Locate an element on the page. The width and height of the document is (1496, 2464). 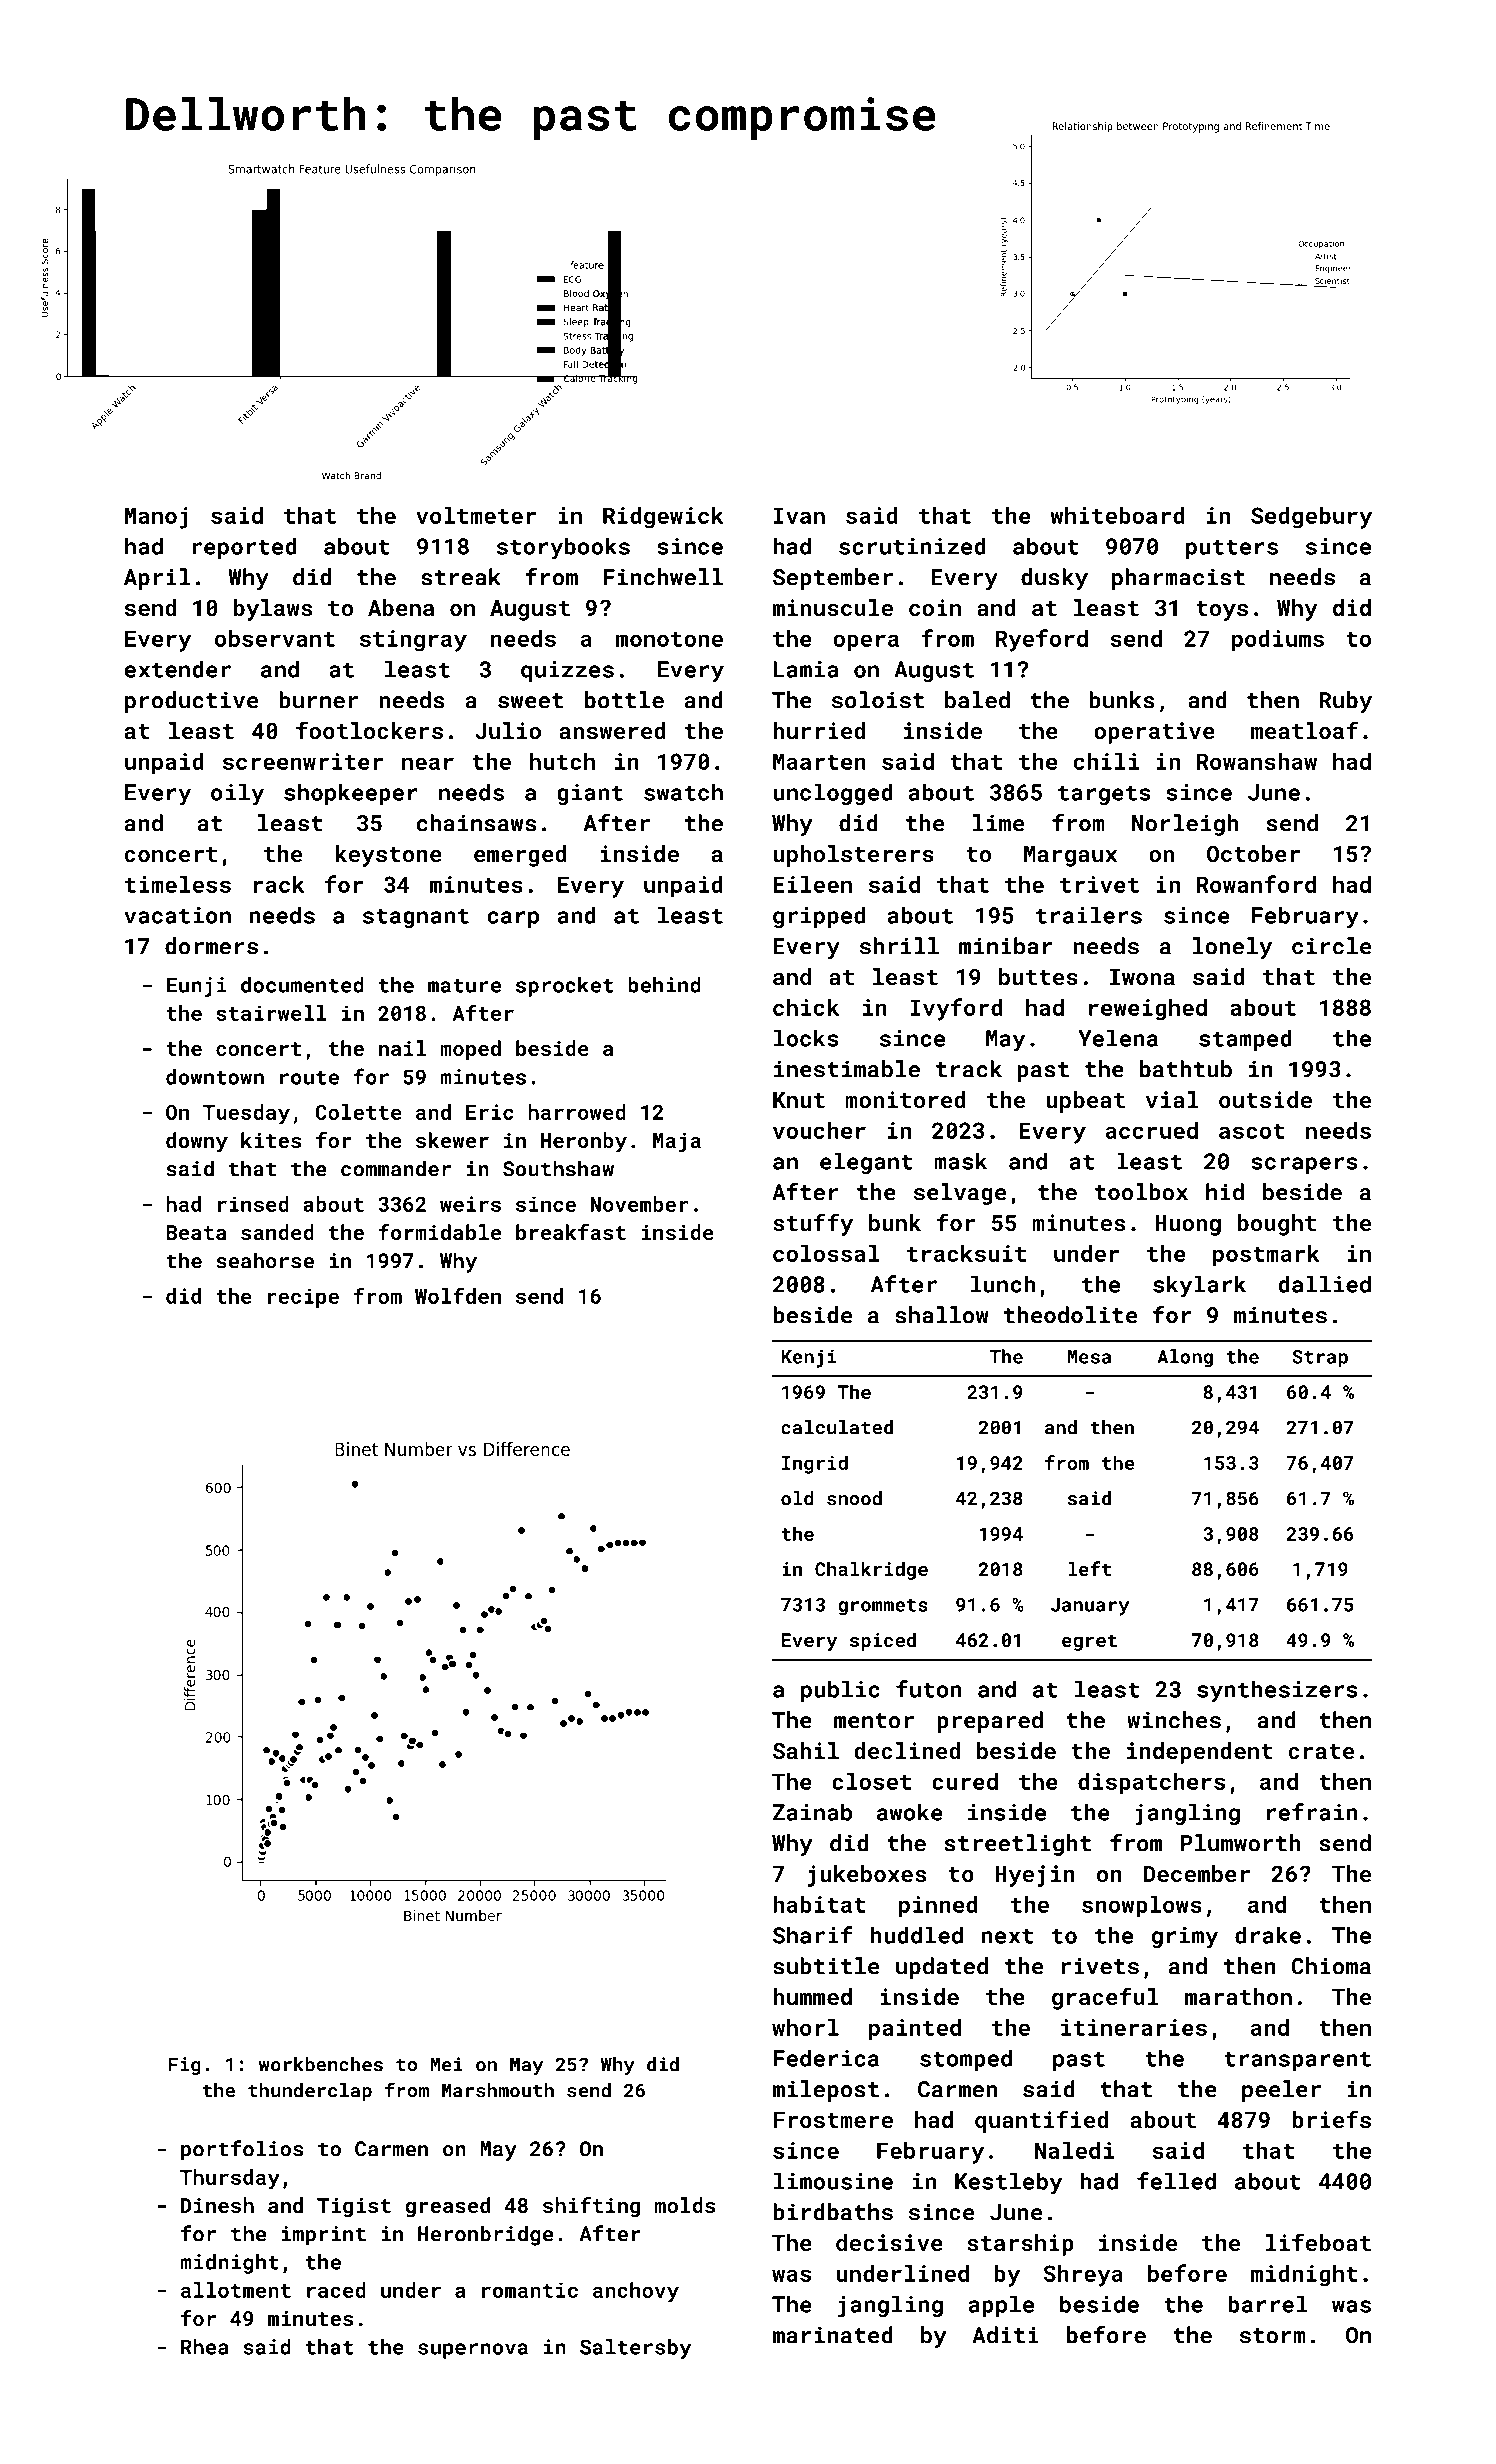
prepared is located at coordinates (990, 1722).
